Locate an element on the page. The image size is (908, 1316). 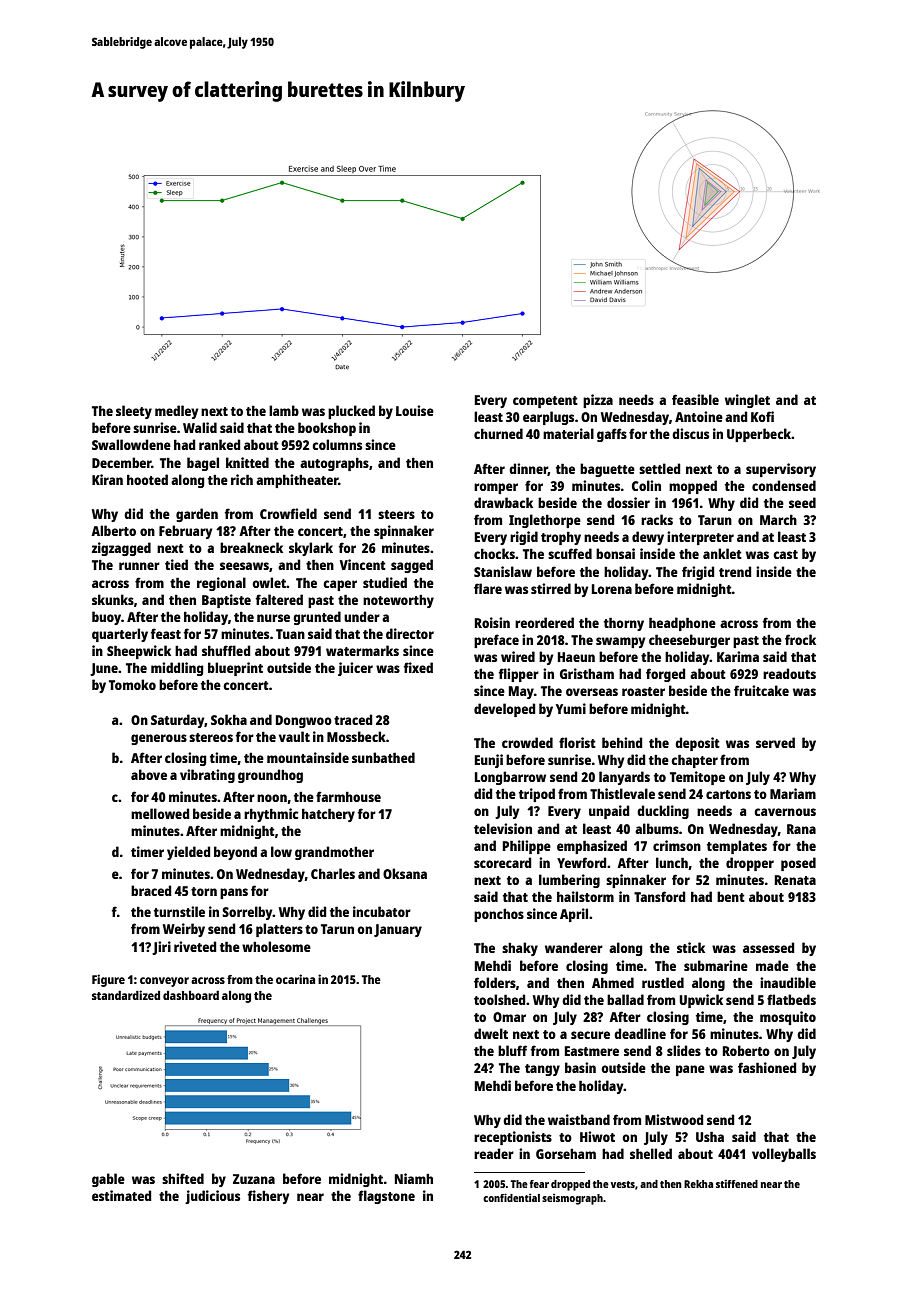
vault is located at coordinates (294, 736).
